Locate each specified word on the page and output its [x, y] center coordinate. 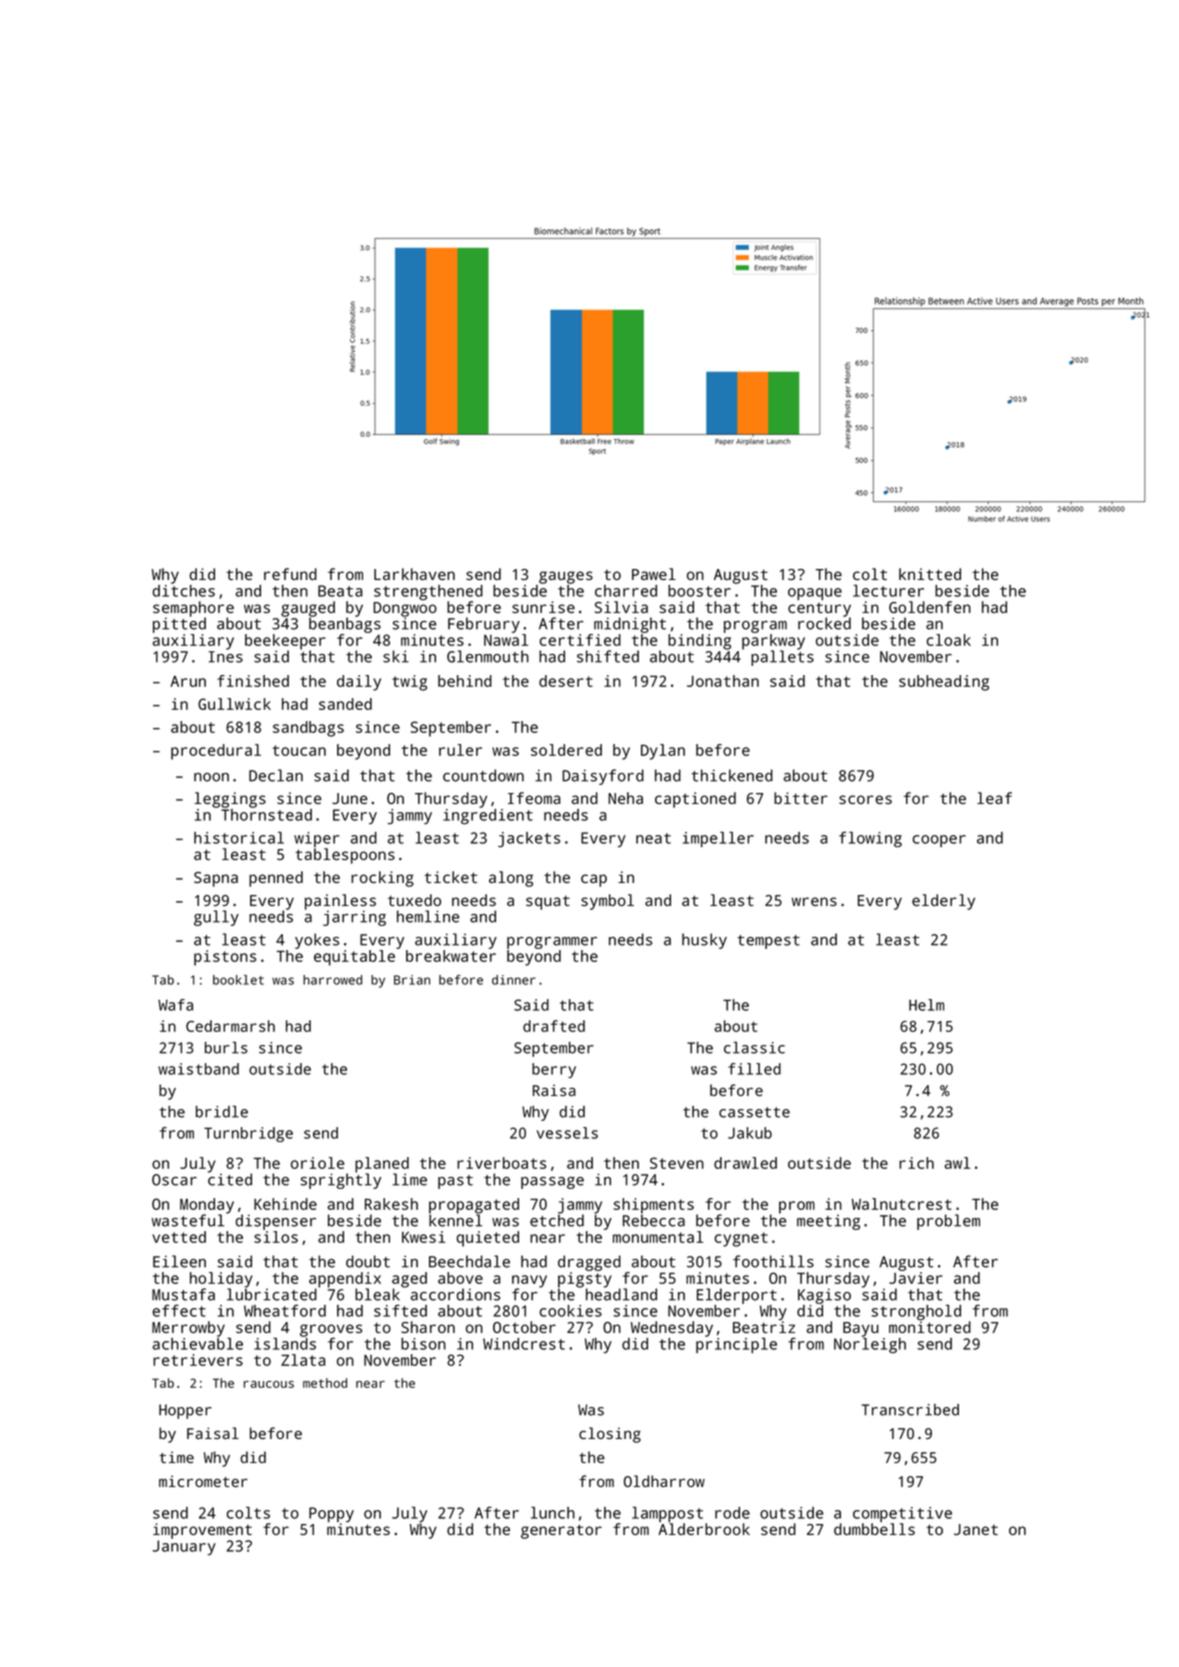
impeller [718, 839]
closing [610, 1435]
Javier [915, 1278]
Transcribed [910, 1410]
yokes [317, 941]
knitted [930, 574]
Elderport [737, 1296]
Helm [926, 1005]
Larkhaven [414, 574]
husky [704, 941]
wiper [316, 839]
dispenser [276, 1222]
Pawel [654, 574]
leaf [994, 798]
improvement [202, 1531]
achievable [198, 1344]
